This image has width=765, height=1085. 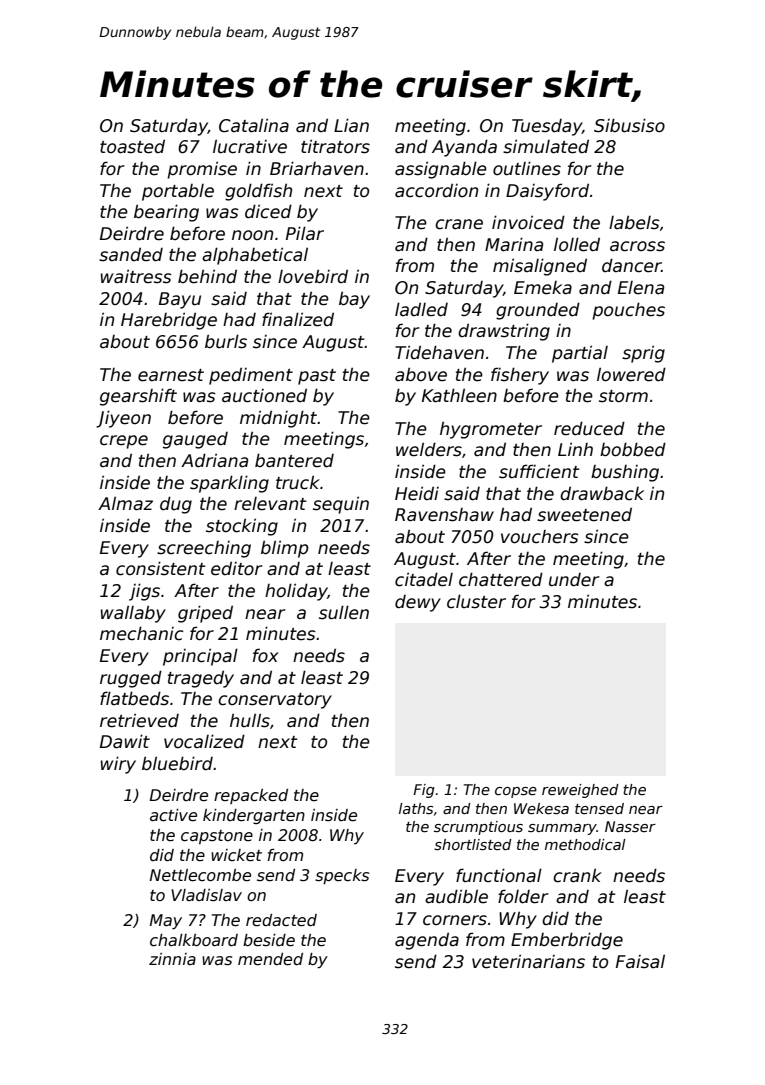 I want to click on agenda, so click(x=427, y=941).
